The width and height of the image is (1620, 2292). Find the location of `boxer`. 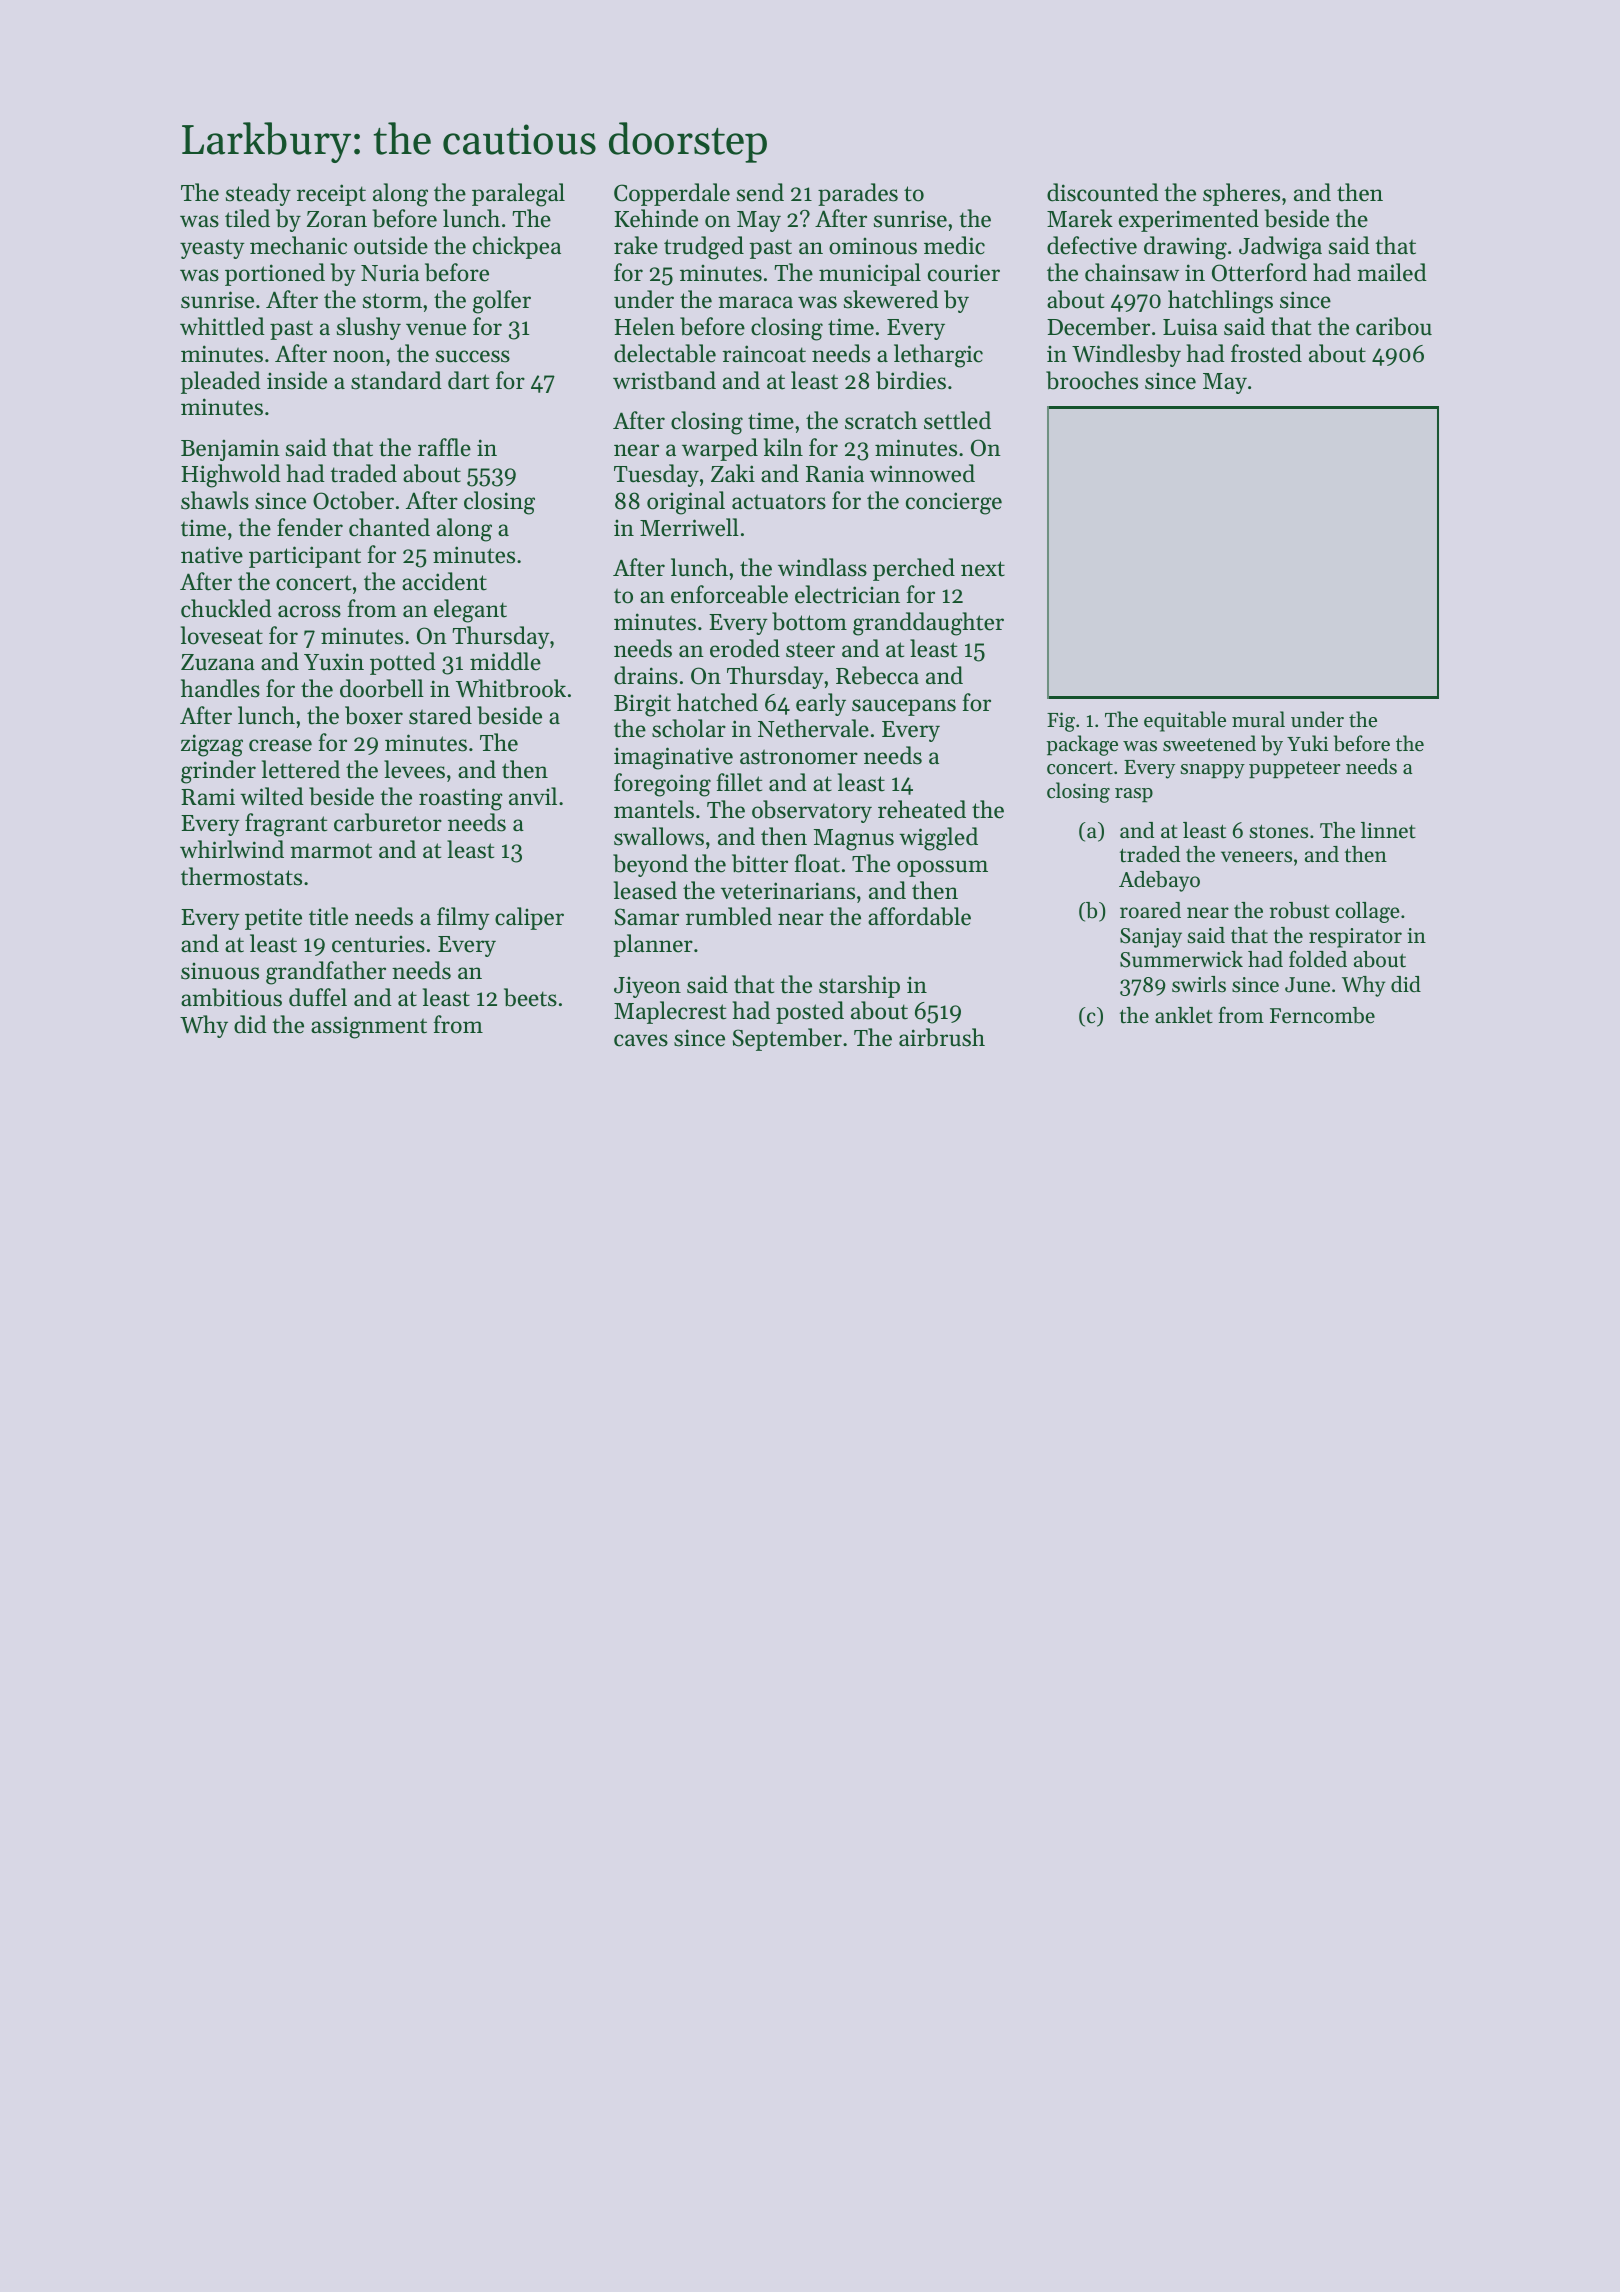

boxer is located at coordinates (374, 715).
